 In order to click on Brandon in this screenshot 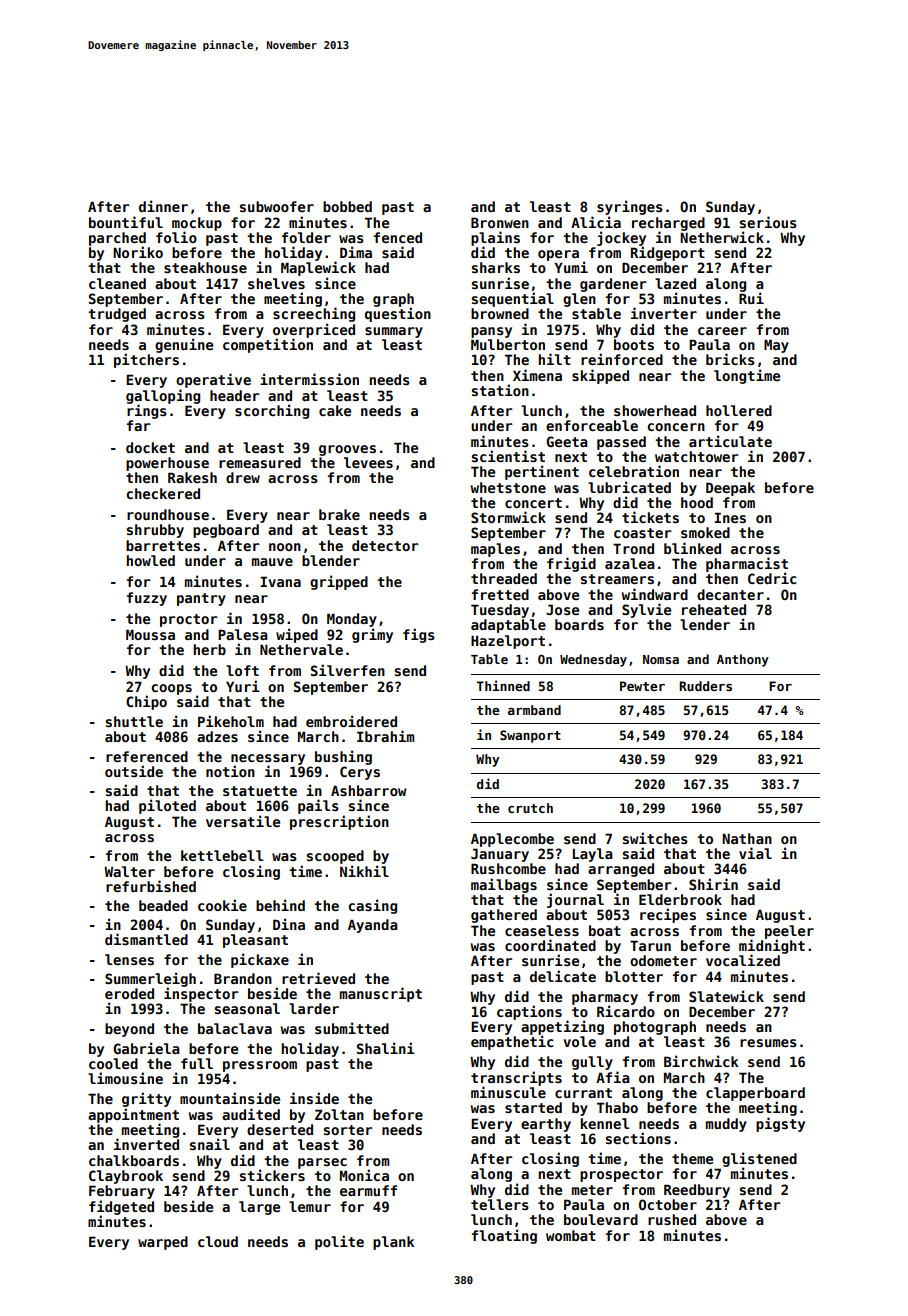, I will do `click(243, 978)`.
